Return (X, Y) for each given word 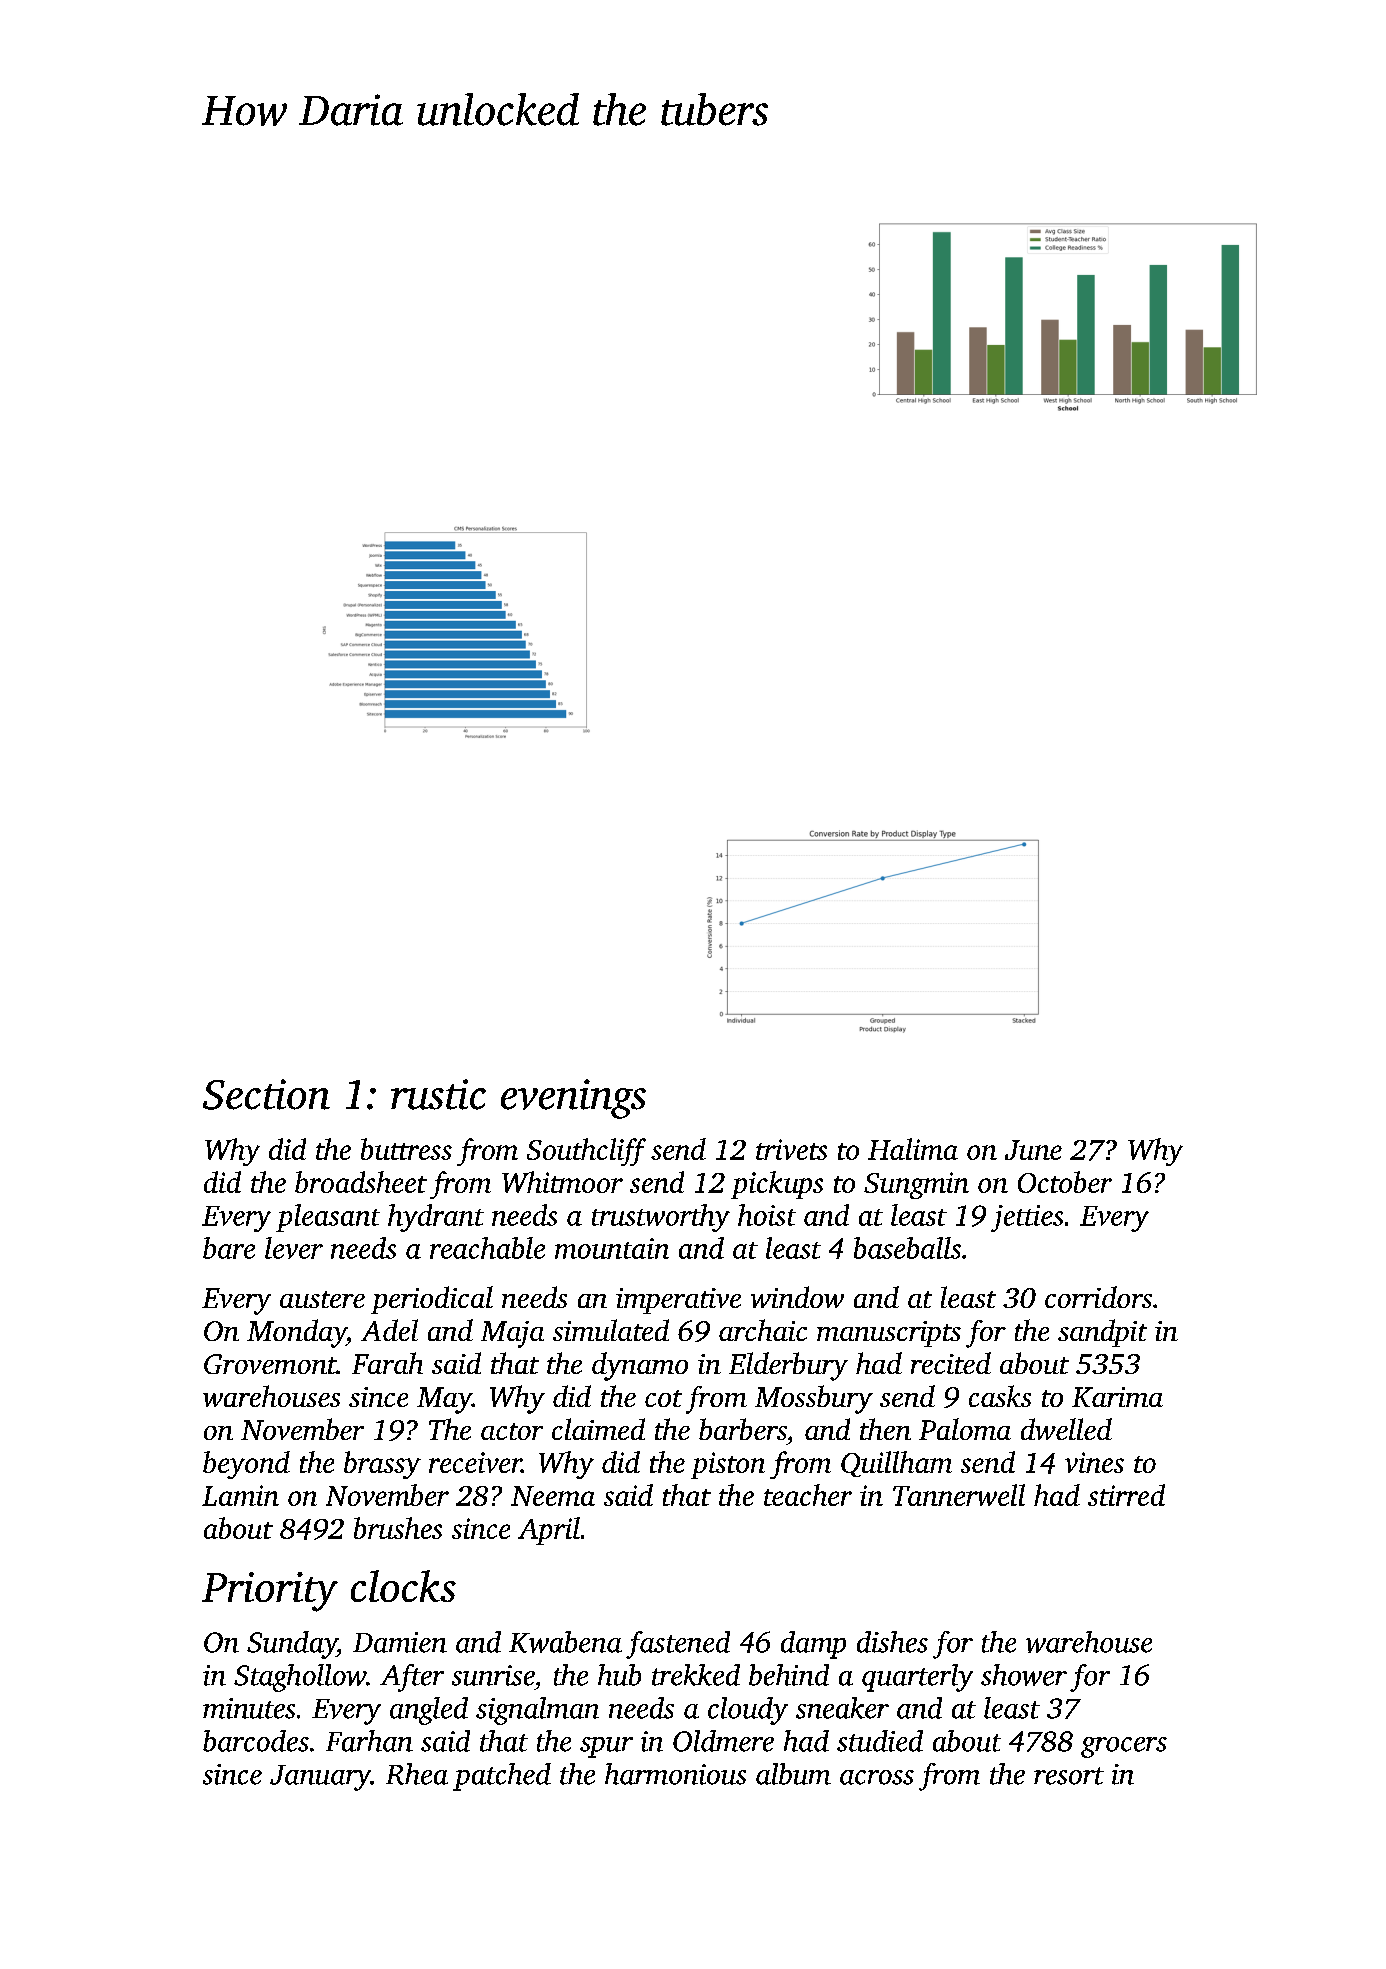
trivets (791, 1149)
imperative (678, 1301)
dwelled (1066, 1429)
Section (266, 1094)
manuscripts (889, 1334)
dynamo (640, 1366)
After (412, 1678)
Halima (913, 1149)
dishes (892, 1642)
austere (322, 1299)
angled (429, 1711)
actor (512, 1431)
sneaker (842, 1708)
